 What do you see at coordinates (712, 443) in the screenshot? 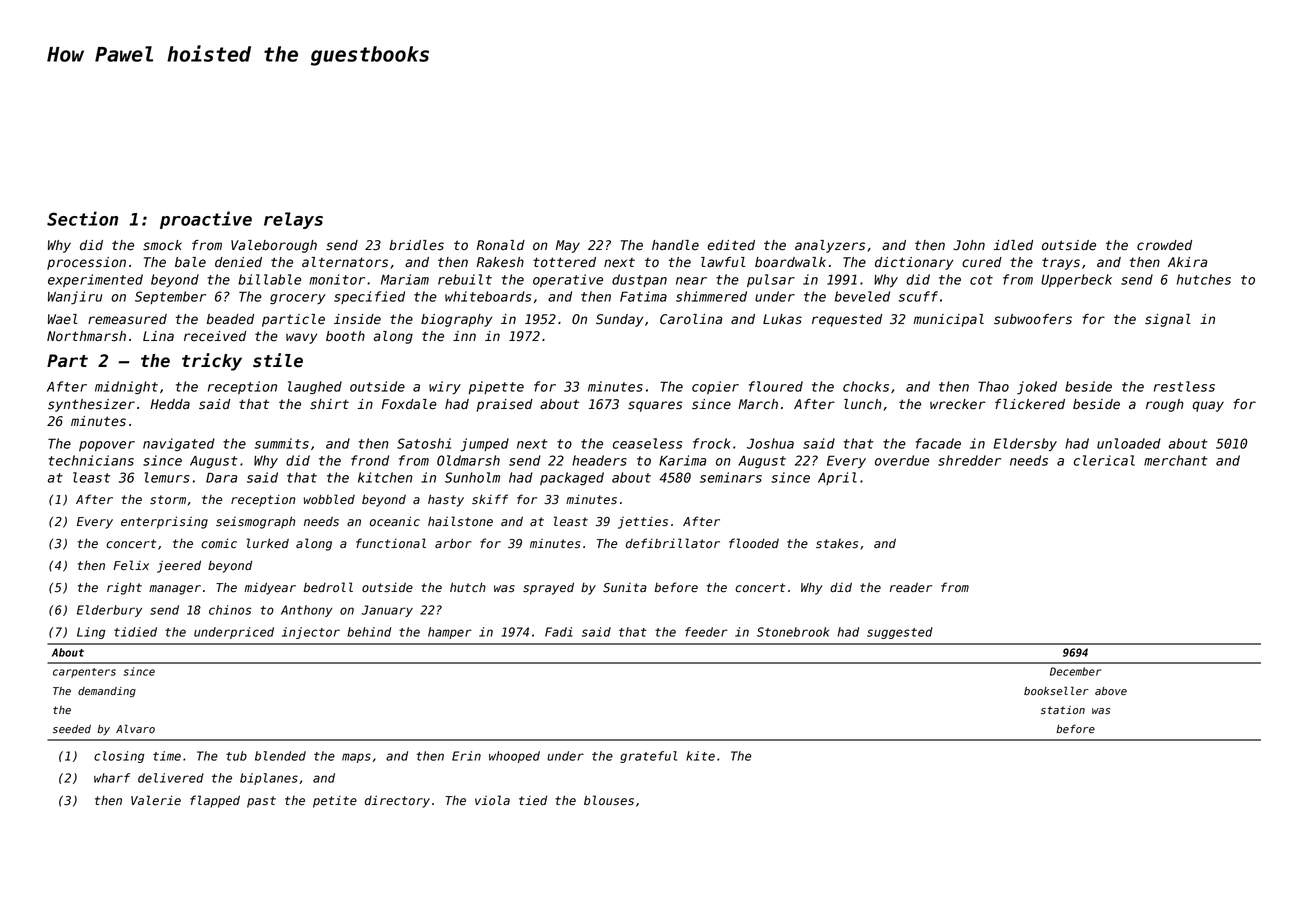
I see `frock` at bounding box center [712, 443].
